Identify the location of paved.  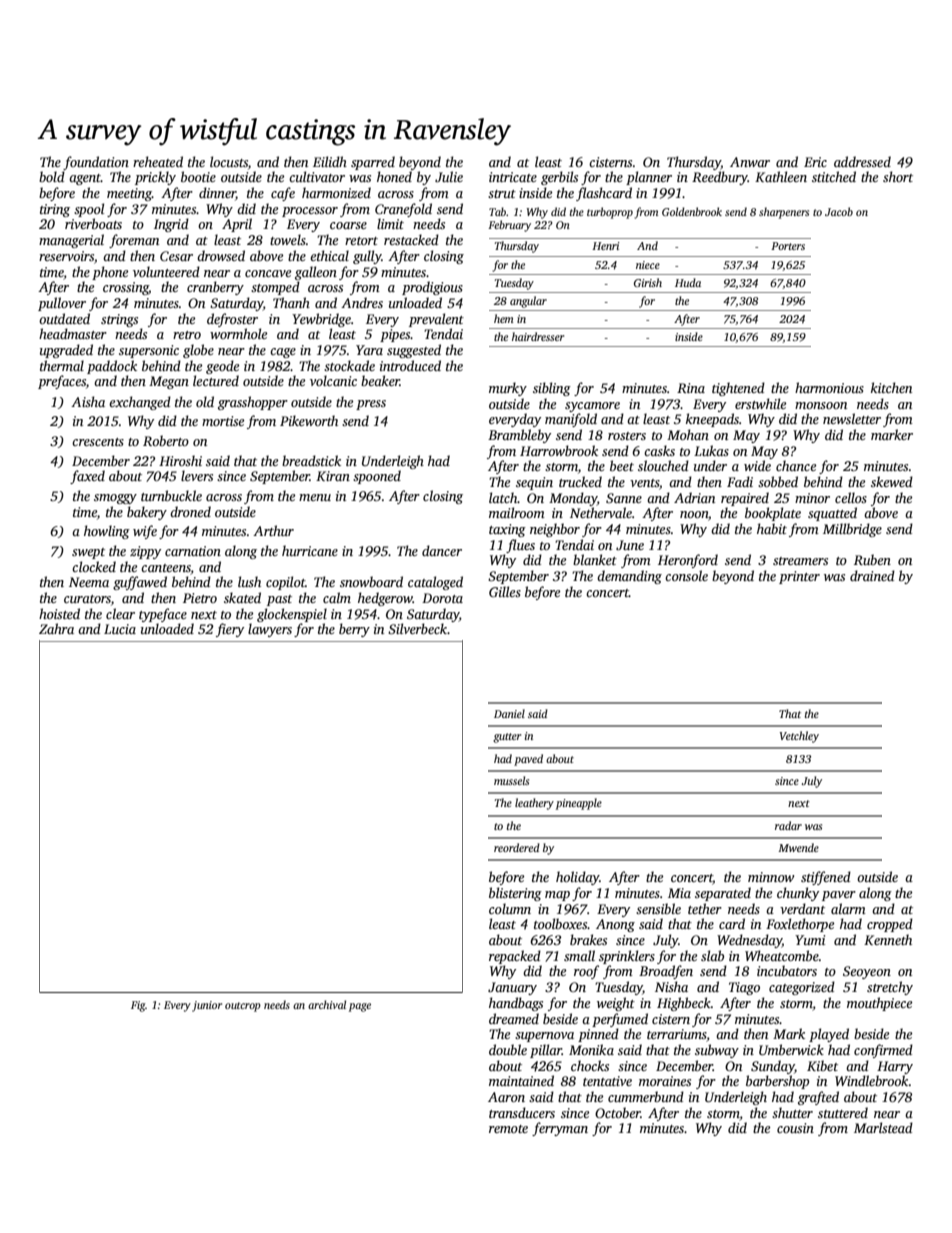
(528, 760).
